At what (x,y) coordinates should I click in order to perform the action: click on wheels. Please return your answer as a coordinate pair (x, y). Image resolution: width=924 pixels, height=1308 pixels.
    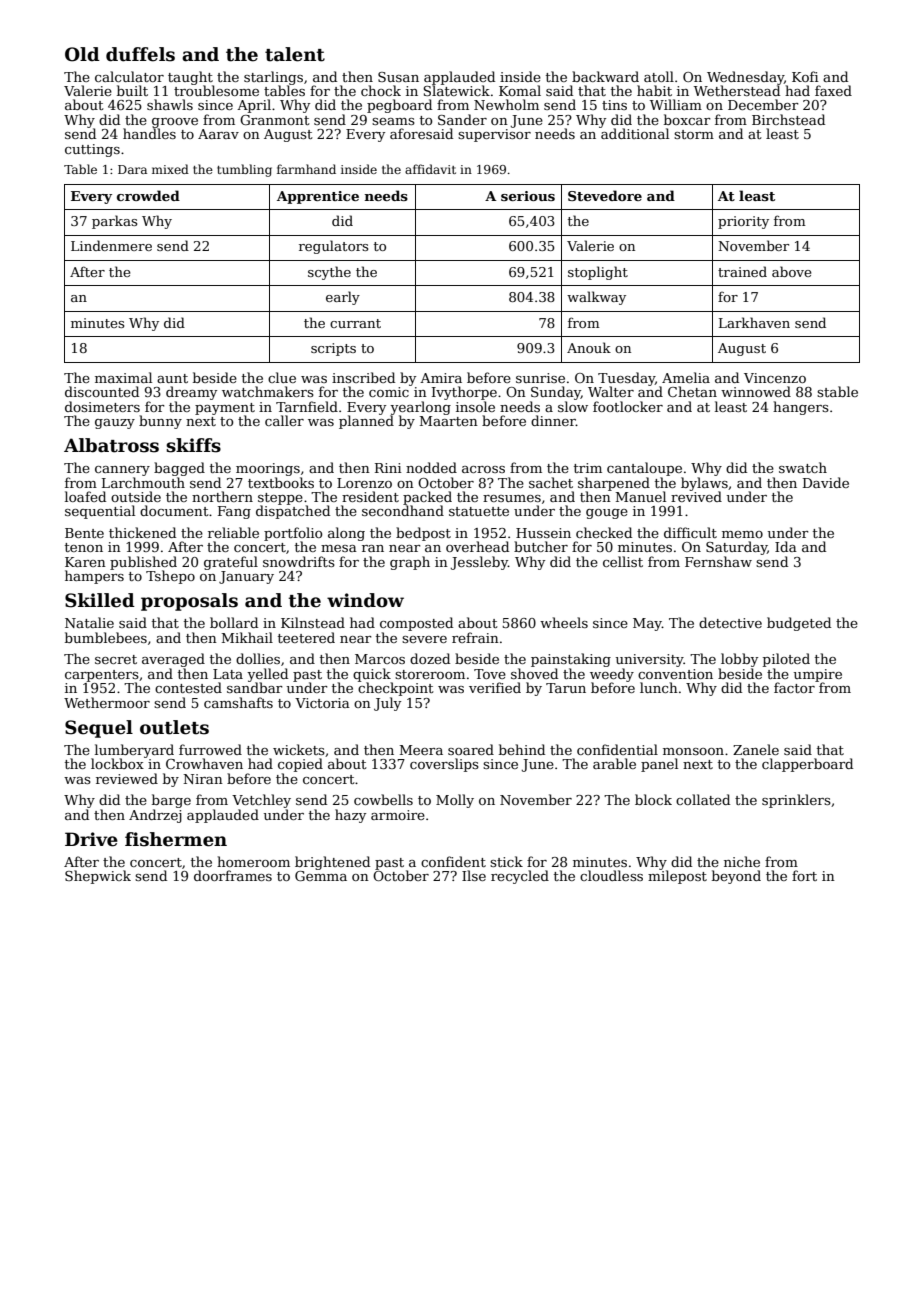
    Looking at the image, I should click on (564, 622).
